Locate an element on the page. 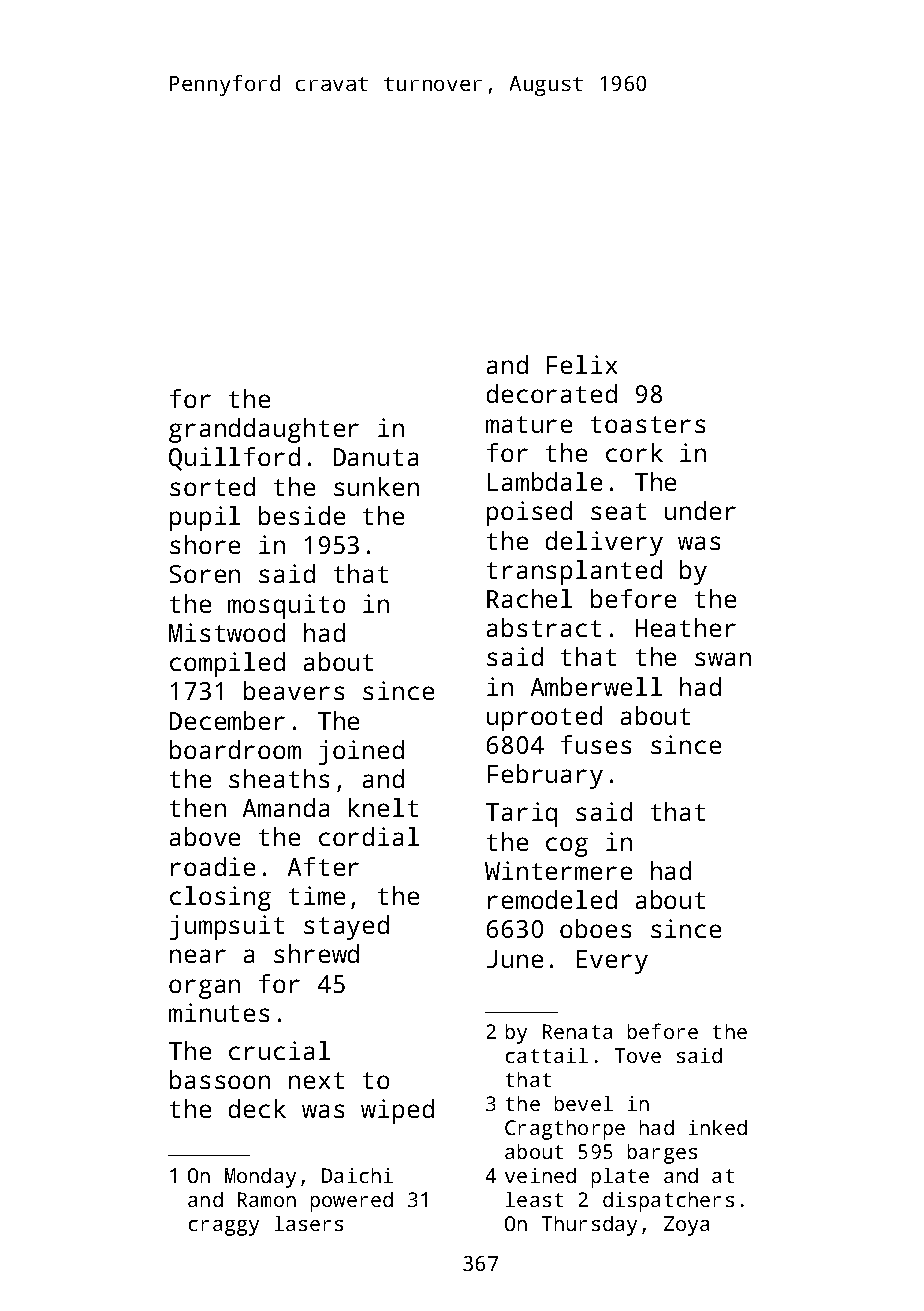  remodeled is located at coordinates (552, 899).
